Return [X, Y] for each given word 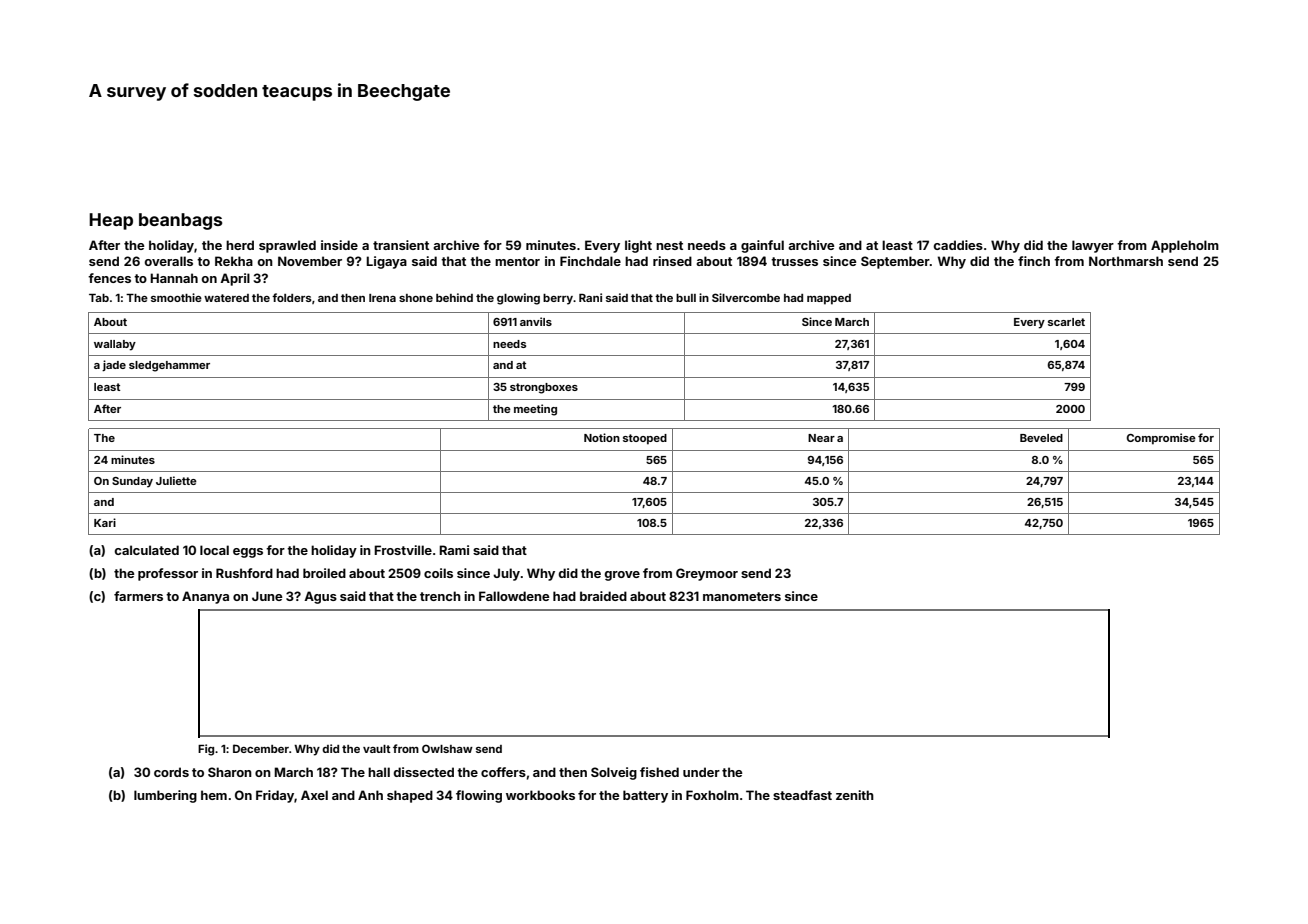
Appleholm [1185, 246]
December [261, 748]
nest [669, 245]
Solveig [614, 773]
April [235, 279]
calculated [146, 550]
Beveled [1041, 438]
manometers [742, 596]
